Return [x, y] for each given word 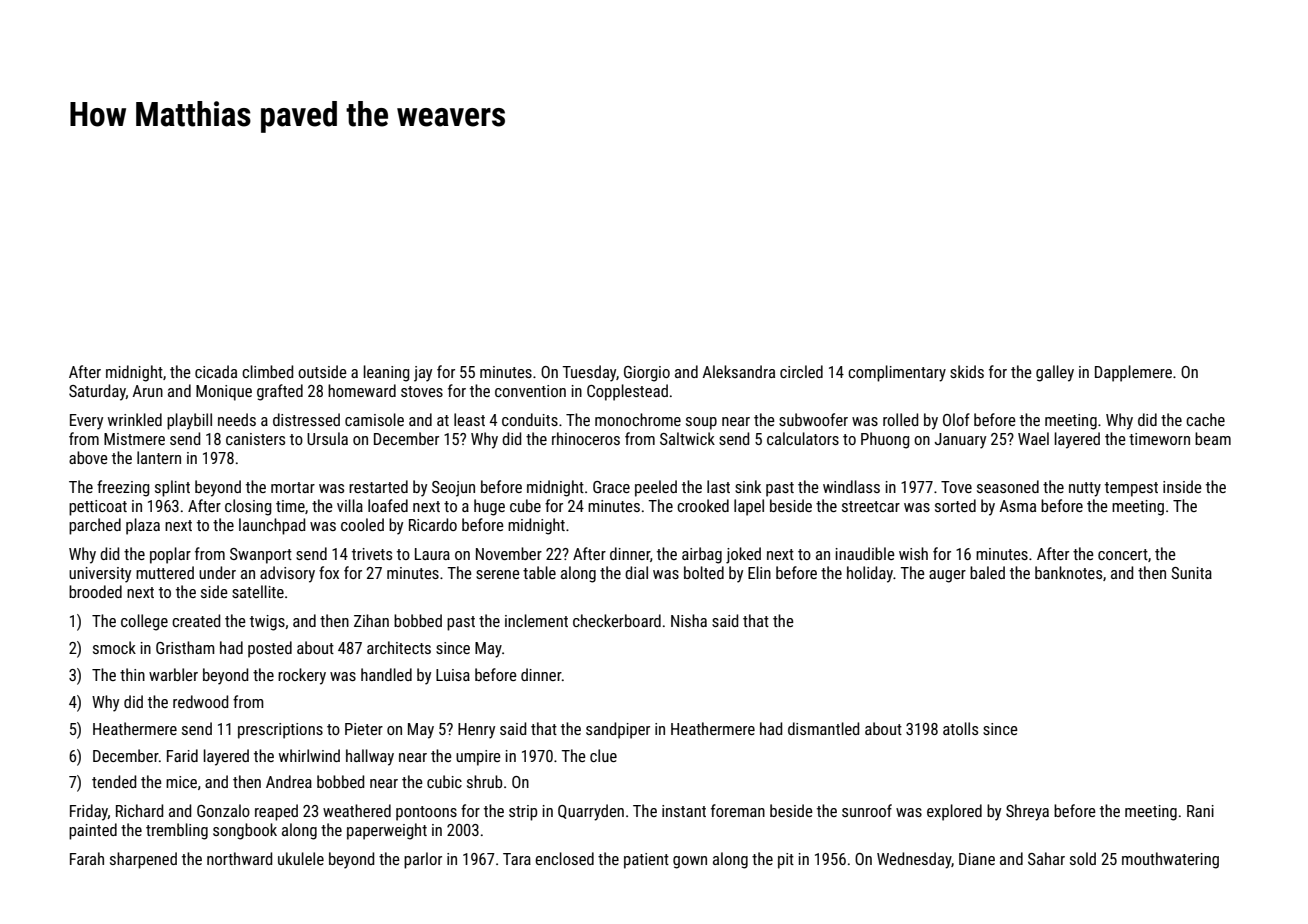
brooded [95, 591]
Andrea [289, 781]
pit [786, 861]
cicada [216, 371]
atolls [960, 728]
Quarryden [591, 812]
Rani [1200, 811]
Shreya [1027, 812]
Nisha [689, 620]
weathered [357, 810]
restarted [378, 486]
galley [1055, 373]
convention [530, 391]
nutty [1085, 489]
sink [748, 486]
